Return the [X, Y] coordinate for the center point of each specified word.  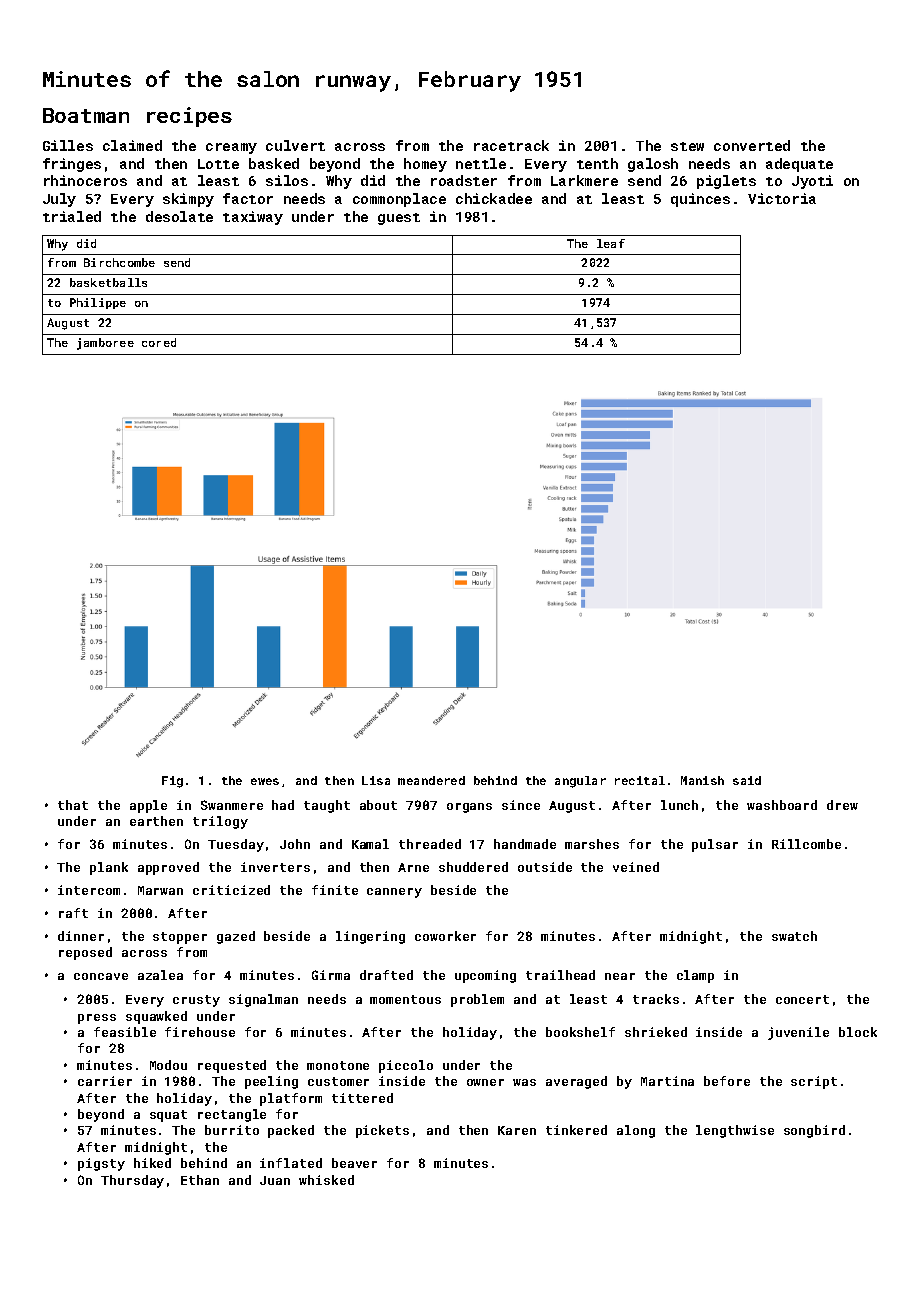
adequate [799, 165]
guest [399, 219]
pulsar [715, 845]
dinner [81, 936]
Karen [517, 1130]
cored [159, 342]
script [814, 1082]
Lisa [376, 780]
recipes [189, 117]
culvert [295, 145]
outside [545, 867]
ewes [265, 781]
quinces [700, 200]
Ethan [200, 1180]
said [747, 780]
